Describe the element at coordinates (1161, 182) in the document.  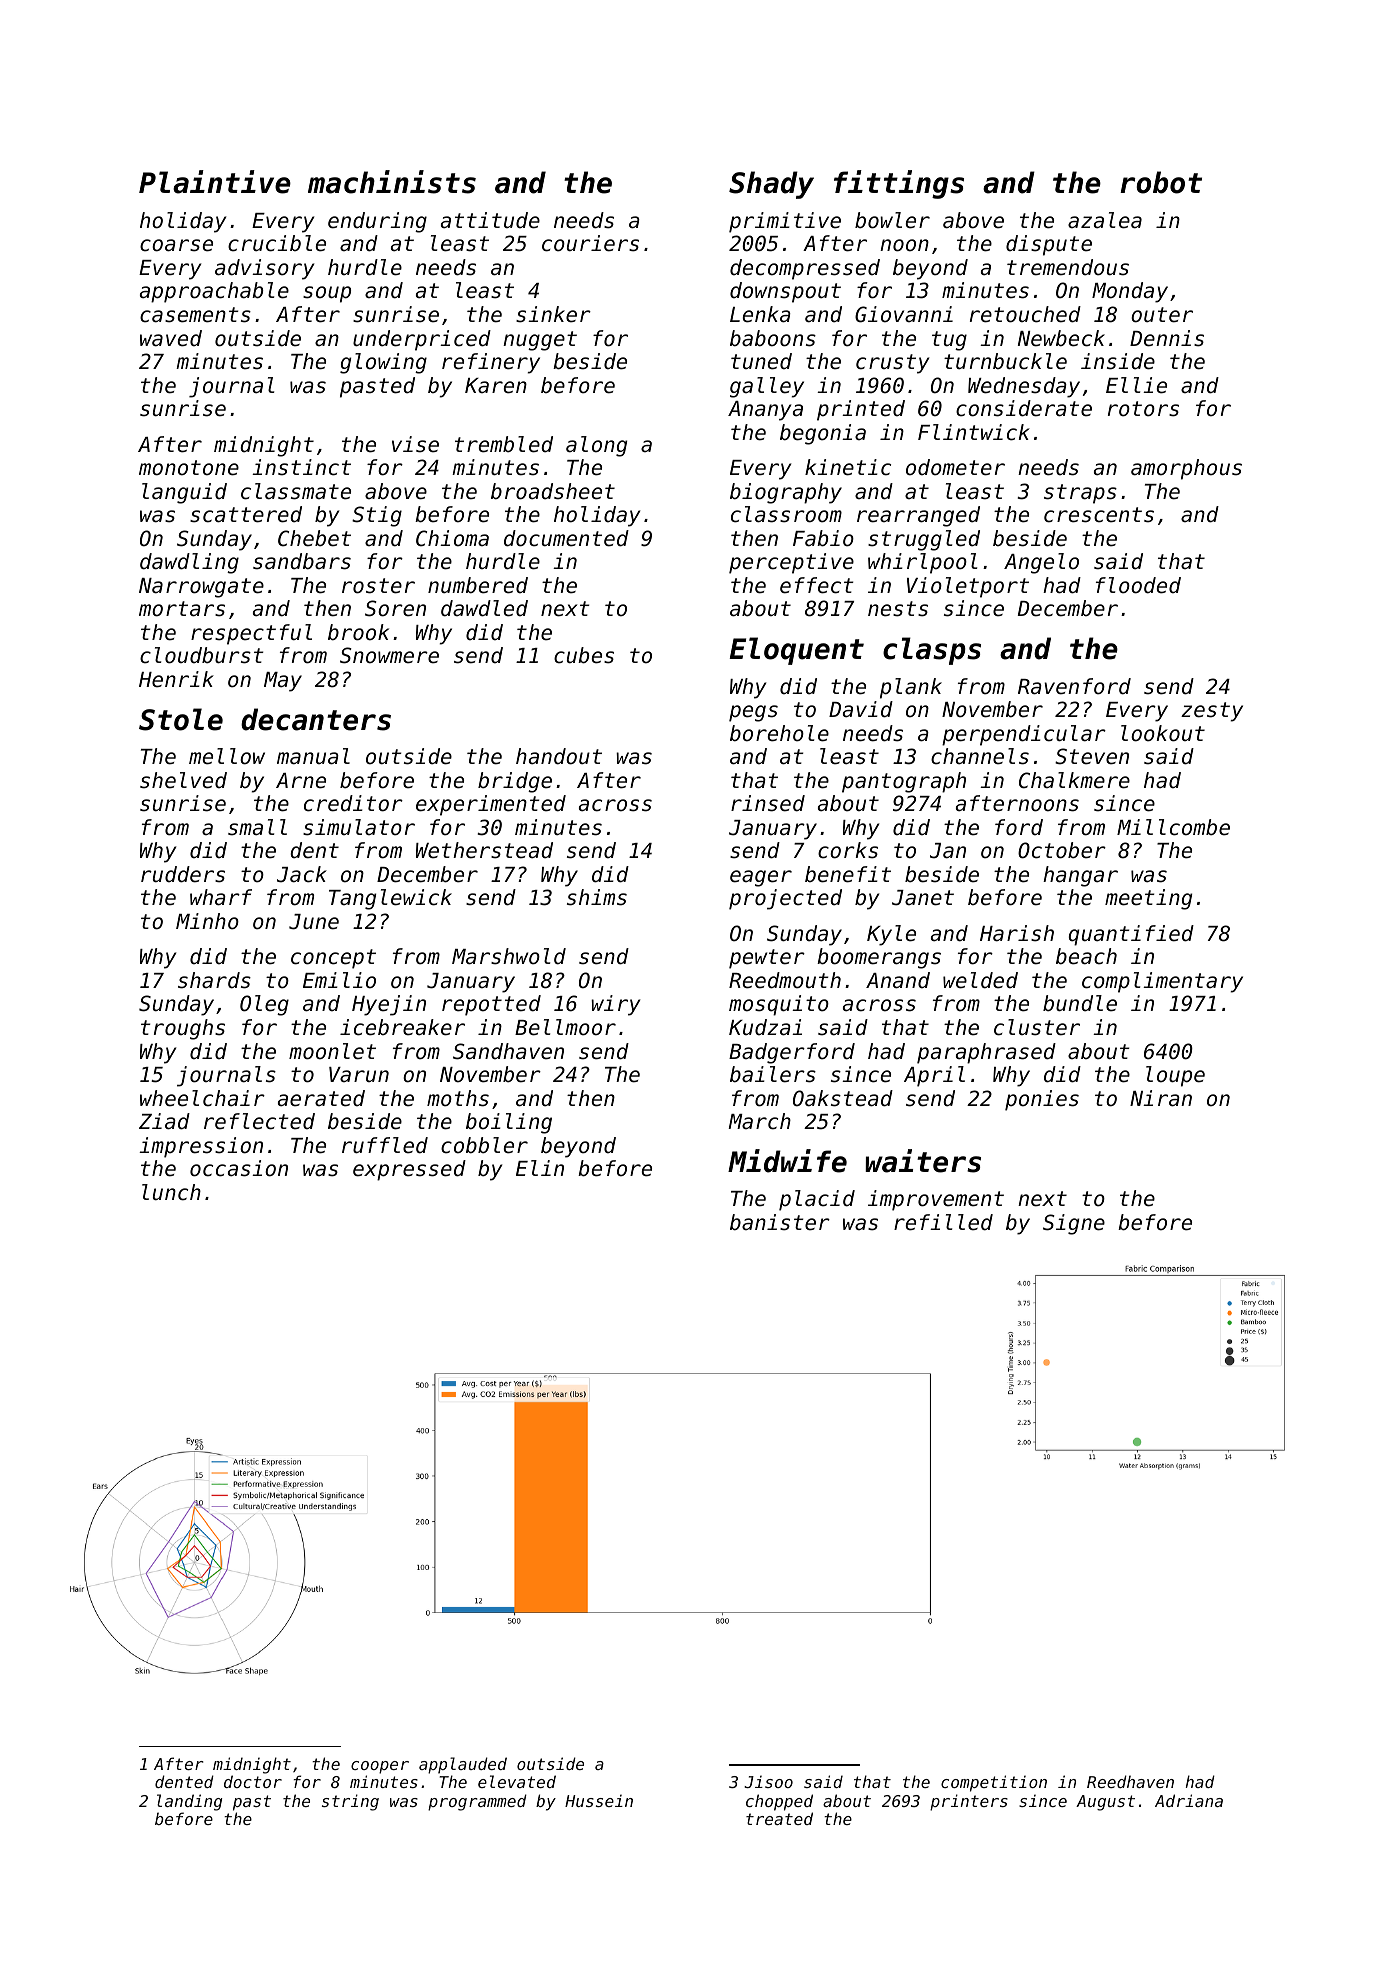
I see `robot` at that location.
